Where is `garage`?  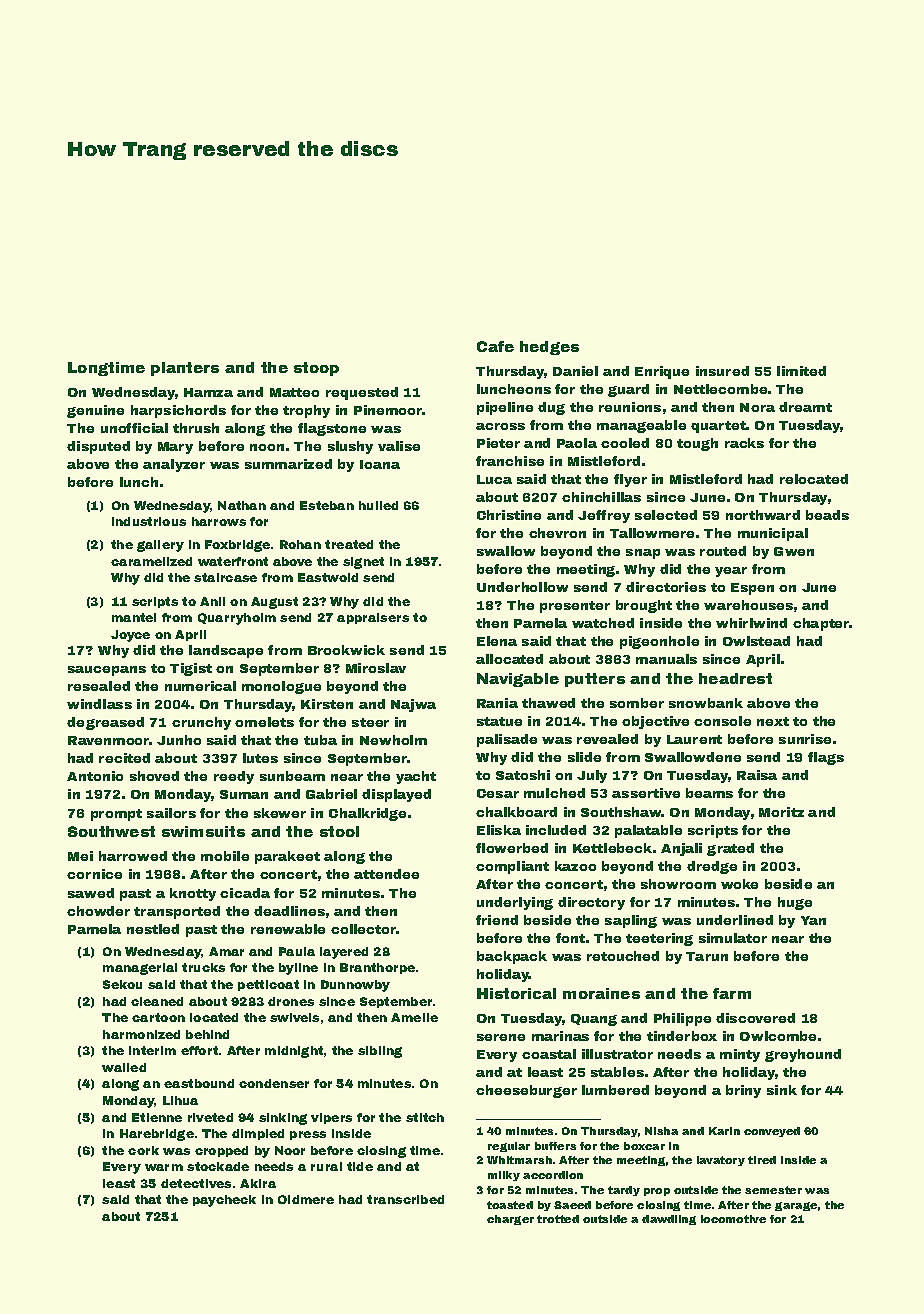 garage is located at coordinates (796, 1206).
